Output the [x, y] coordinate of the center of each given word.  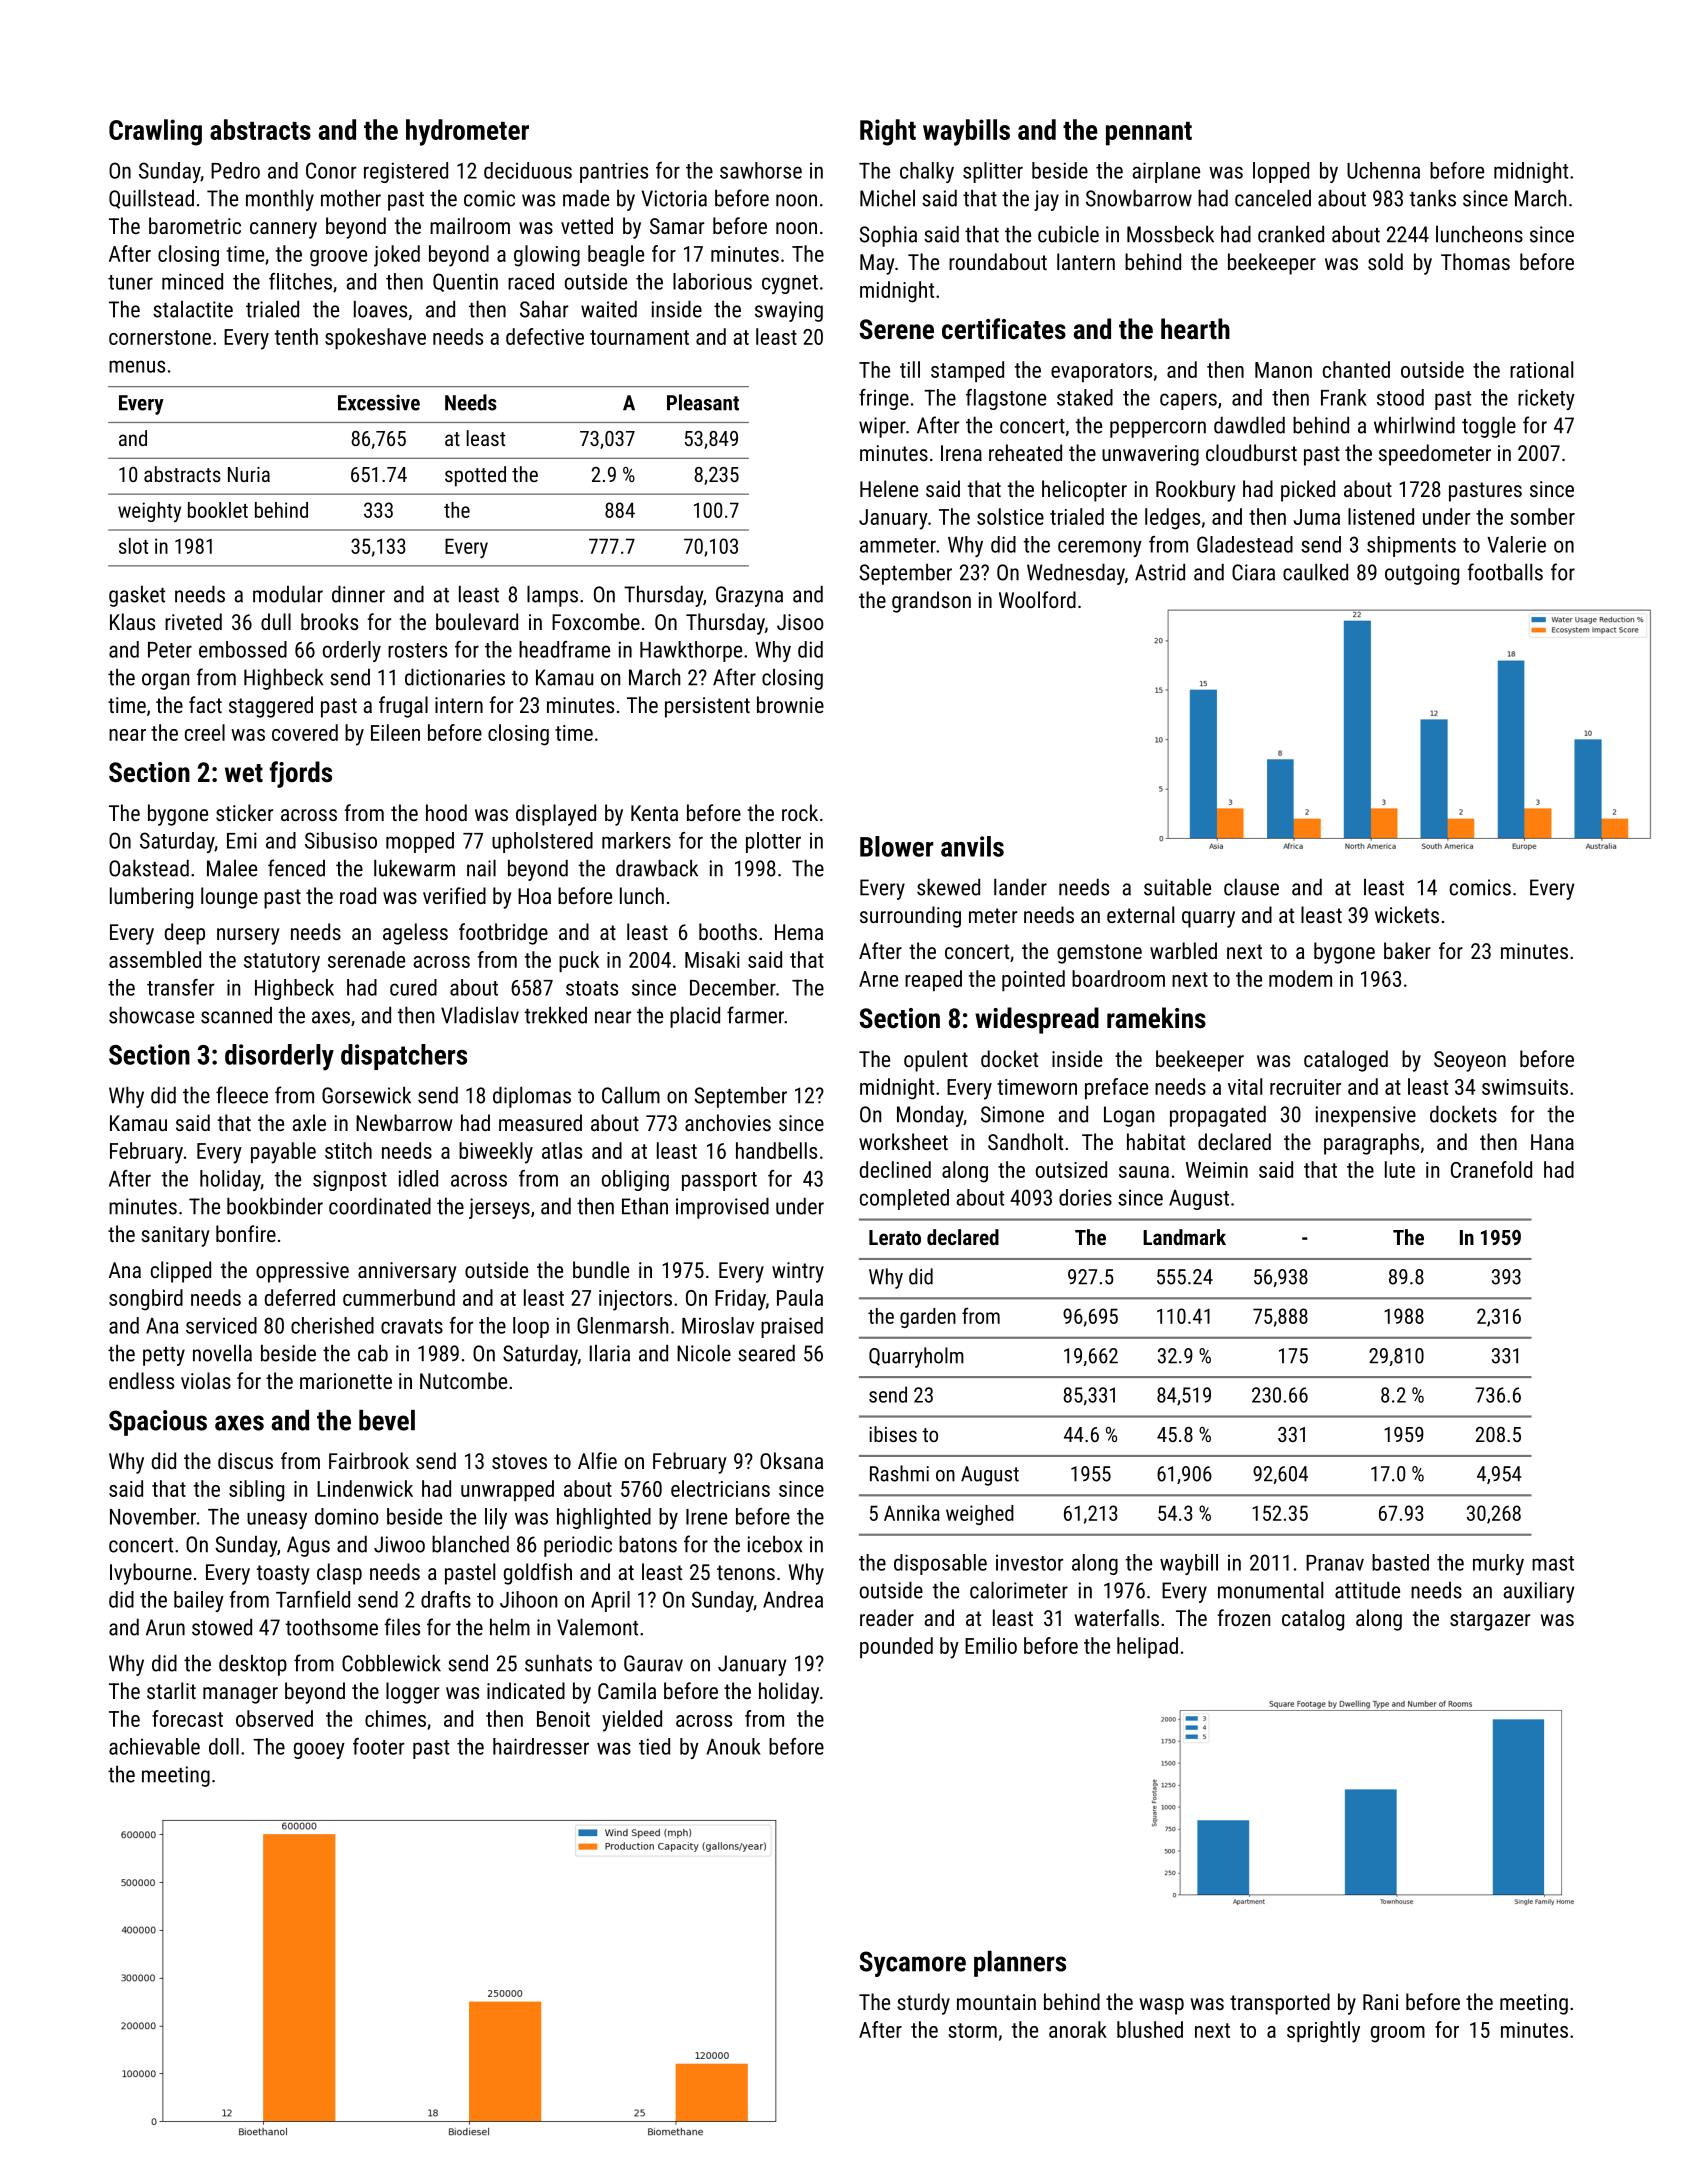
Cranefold [1491, 1169]
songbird [146, 1300]
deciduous [528, 170]
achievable [154, 1746]
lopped [1281, 172]
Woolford [1037, 599]
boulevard [477, 621]
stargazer [1490, 1621]
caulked [1315, 572]
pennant [1149, 134]
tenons [746, 1572]
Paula [800, 1297]
